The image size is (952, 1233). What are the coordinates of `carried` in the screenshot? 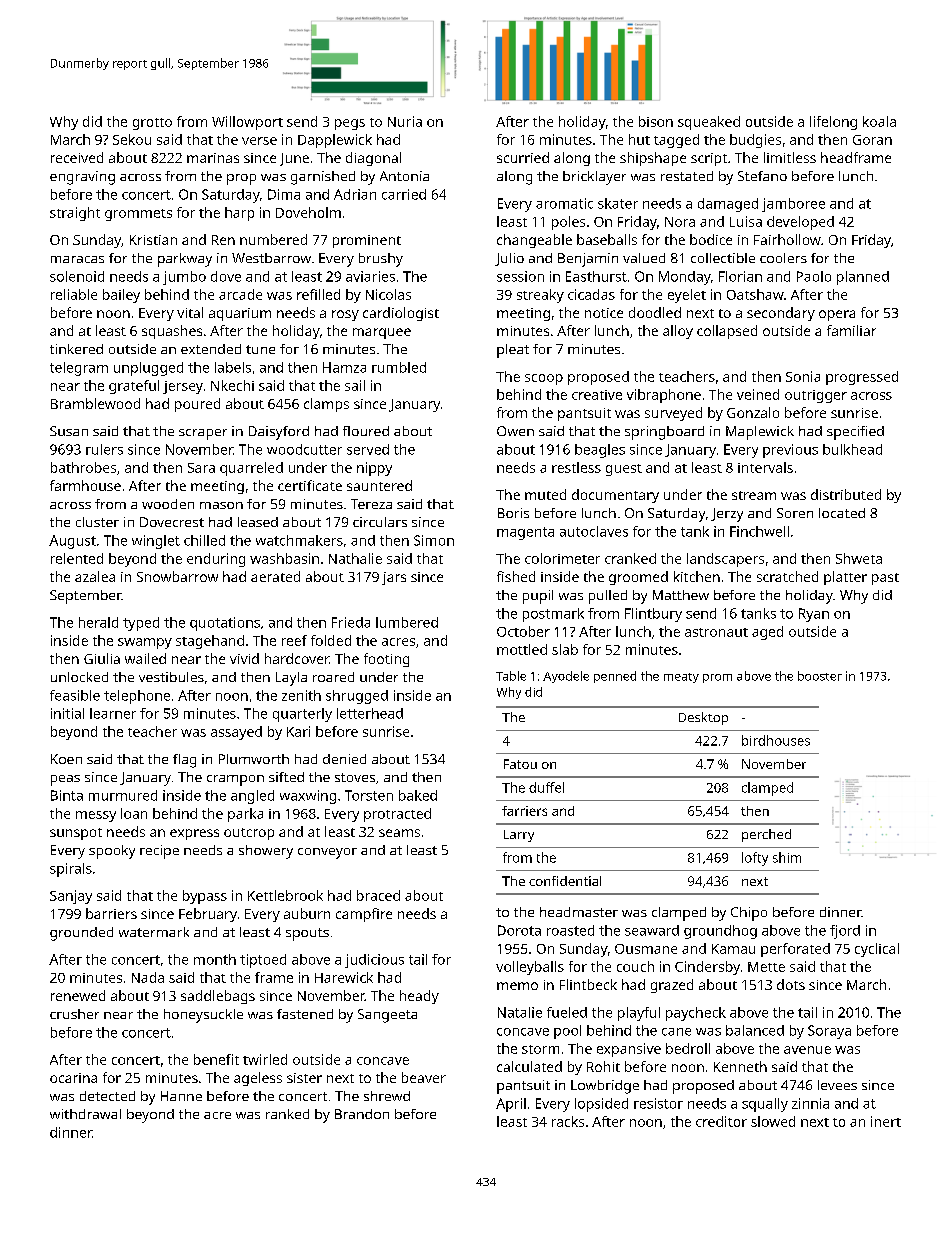 It's located at (404, 194).
